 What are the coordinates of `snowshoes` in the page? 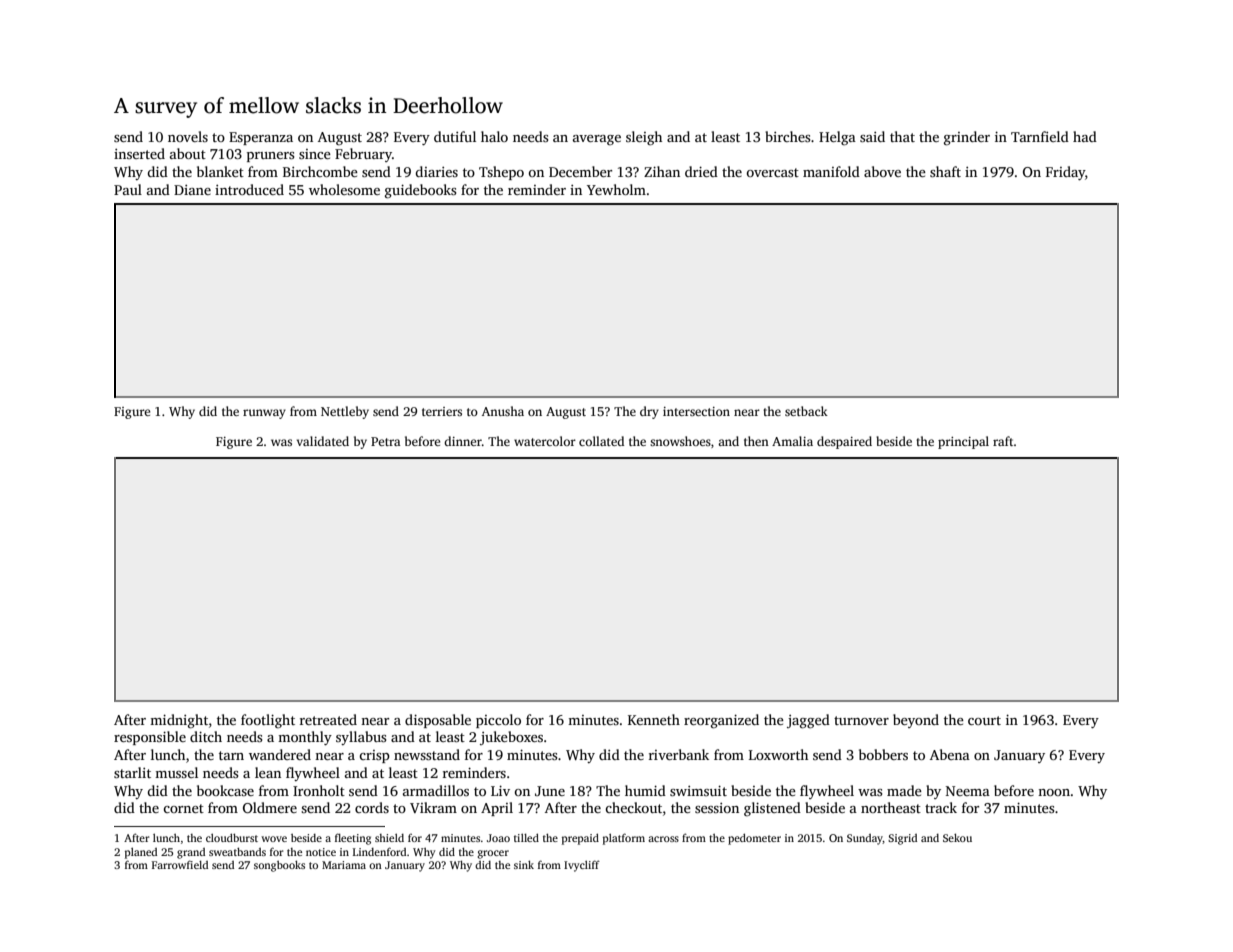 It's located at (680, 441).
